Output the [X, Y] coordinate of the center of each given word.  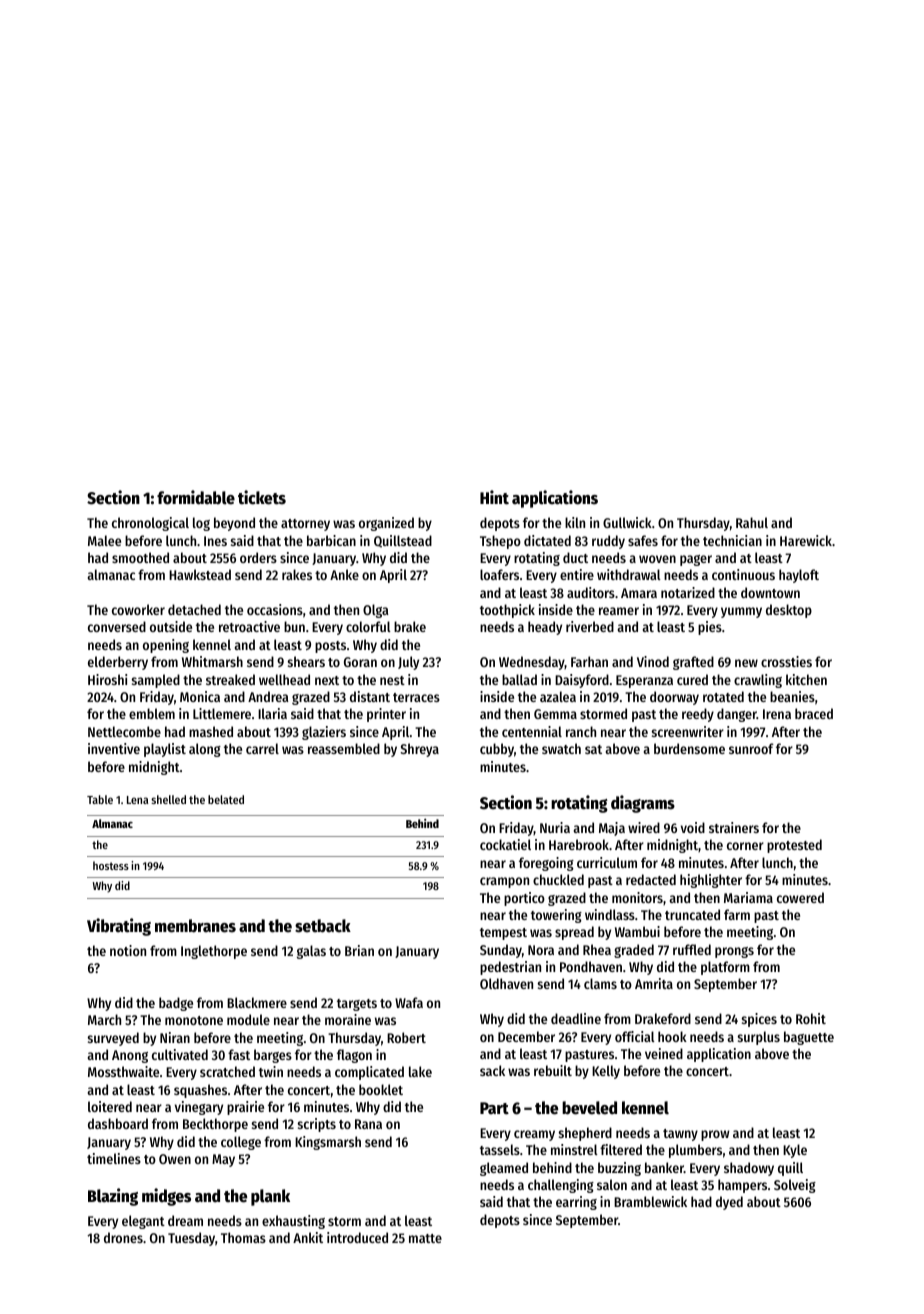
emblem [152, 713]
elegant [143, 1222]
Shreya [419, 750]
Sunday [501, 951]
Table [100, 799]
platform [725, 968]
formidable [196, 497]
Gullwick [627, 522]
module [248, 1019]
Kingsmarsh [328, 1143]
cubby [497, 750]
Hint [494, 497]
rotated [723, 696]
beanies [792, 696]
